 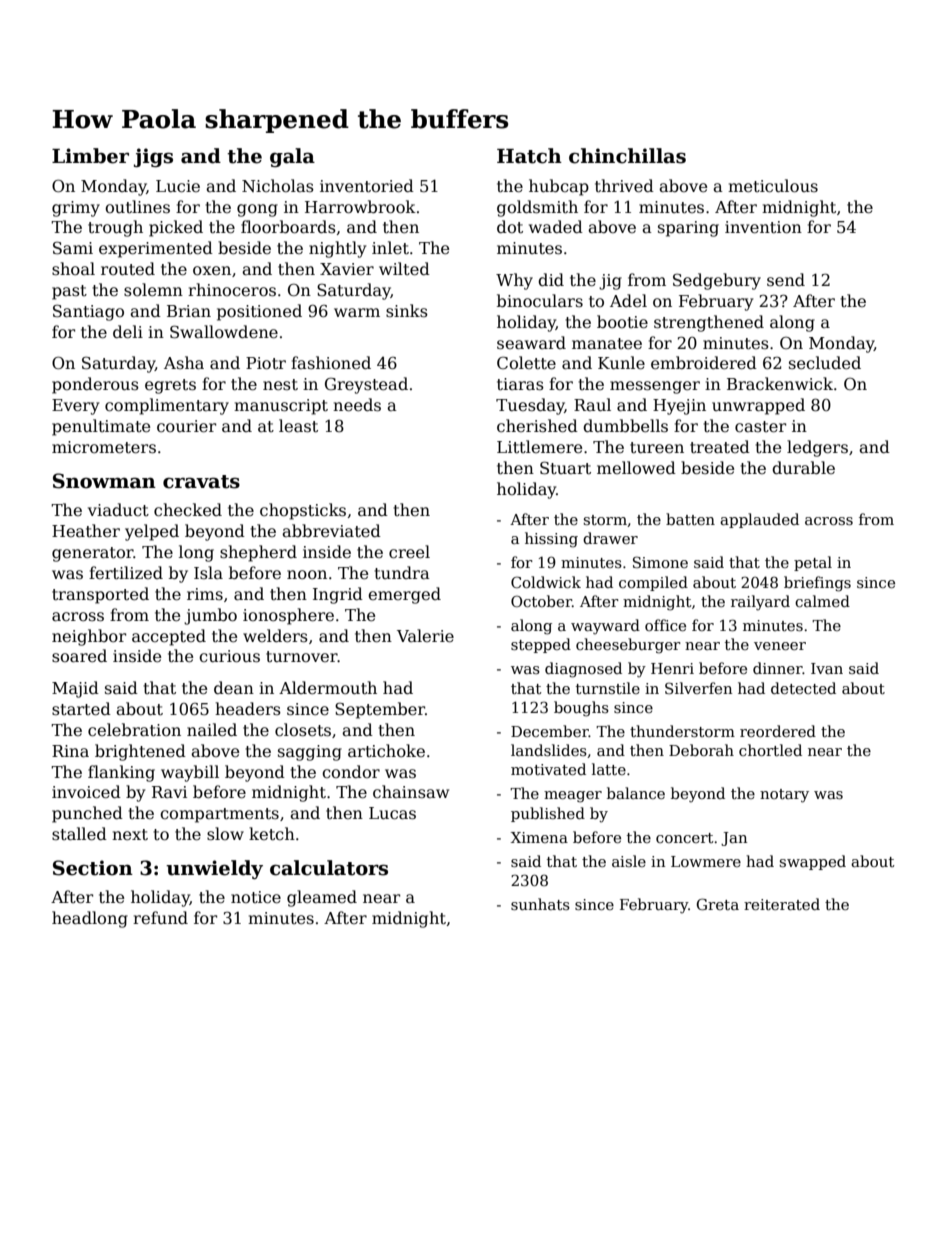 What do you see at coordinates (773, 186) in the screenshot?
I see `meticulous` at bounding box center [773, 186].
